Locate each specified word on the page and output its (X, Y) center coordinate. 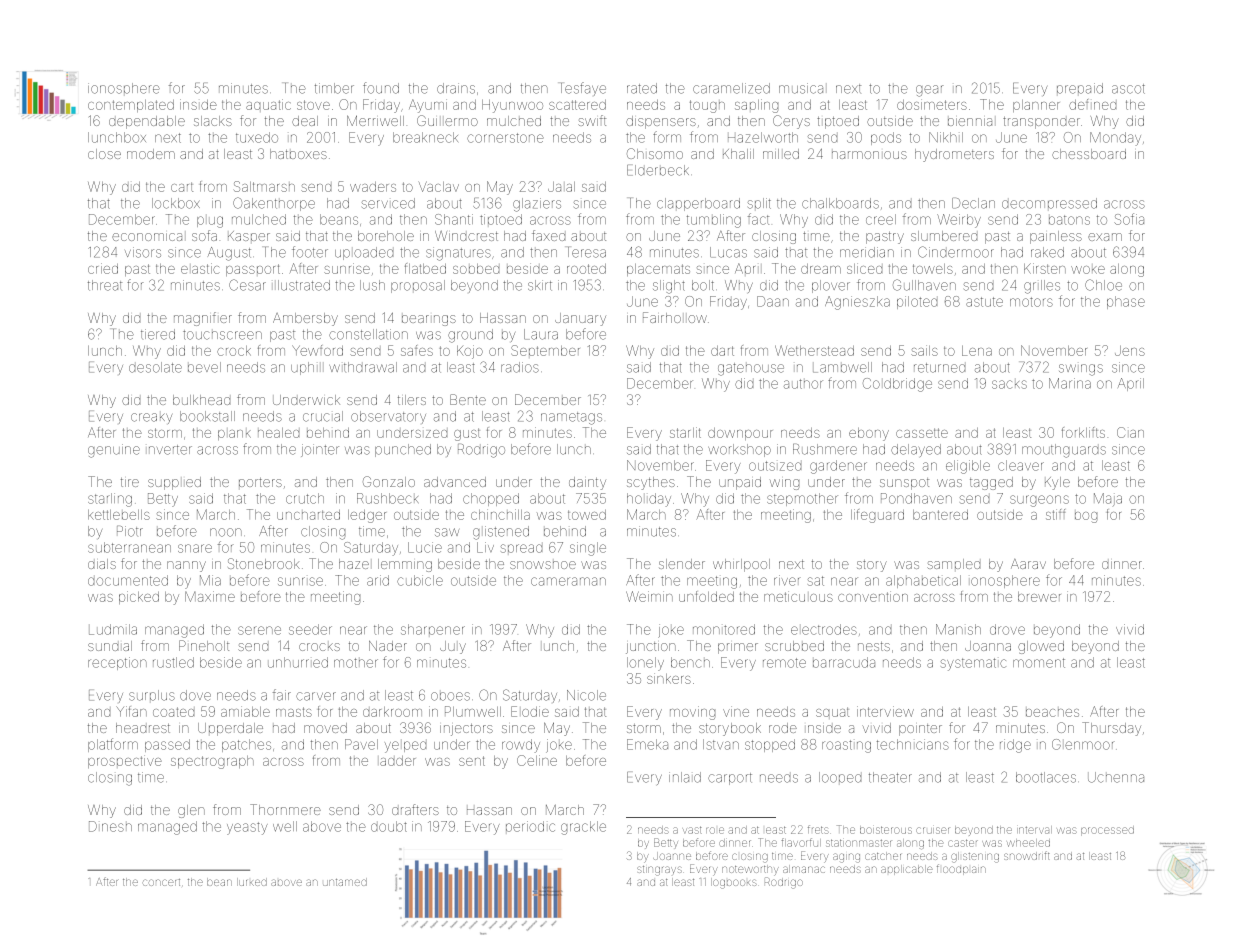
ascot (1128, 89)
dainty (587, 483)
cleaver (1021, 465)
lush (372, 285)
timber (334, 88)
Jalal (561, 187)
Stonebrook (264, 563)
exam (1105, 237)
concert (161, 882)
